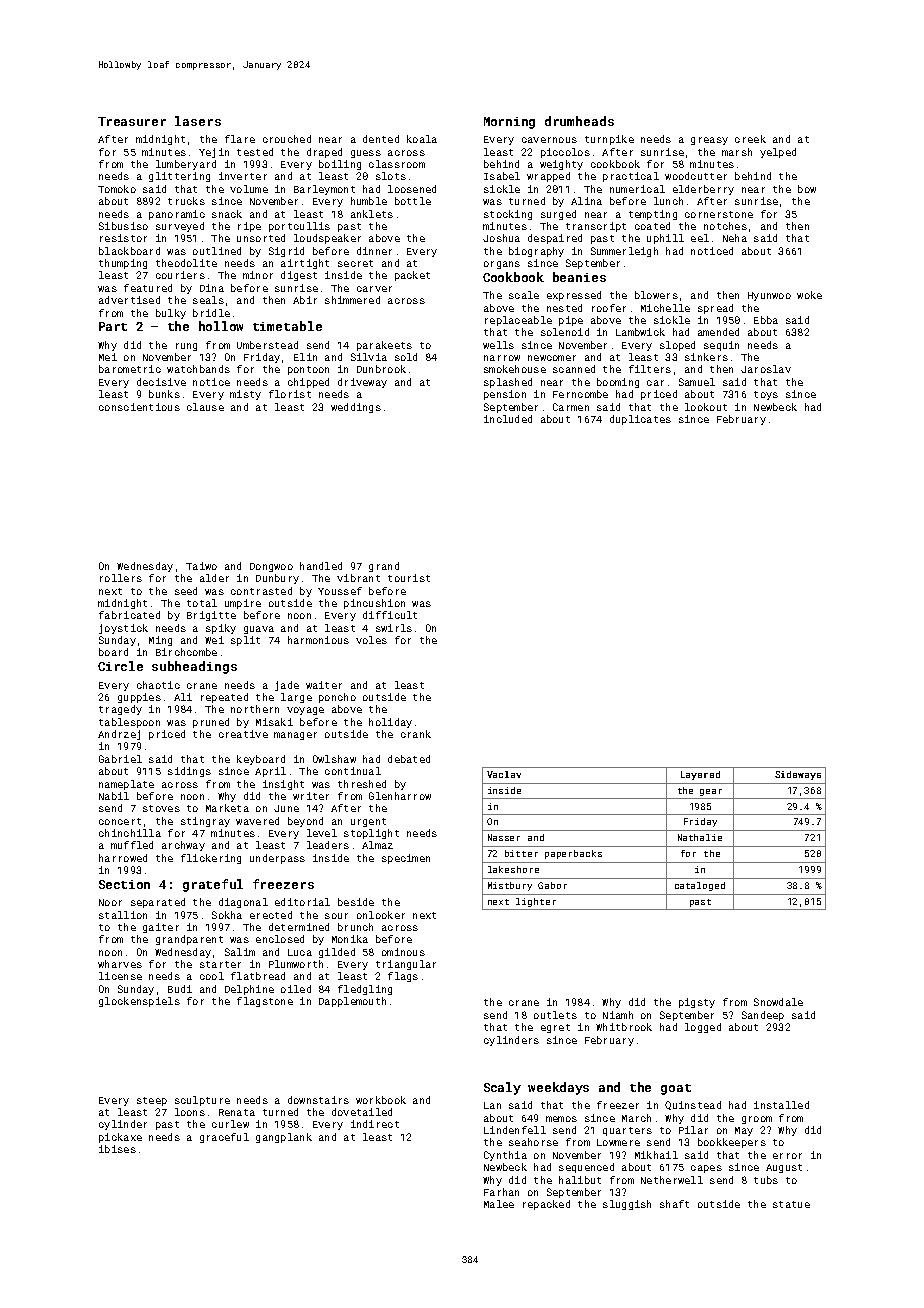 The width and height of the document is (924, 1308). What do you see at coordinates (558, 215) in the document?
I see `surged` at bounding box center [558, 215].
